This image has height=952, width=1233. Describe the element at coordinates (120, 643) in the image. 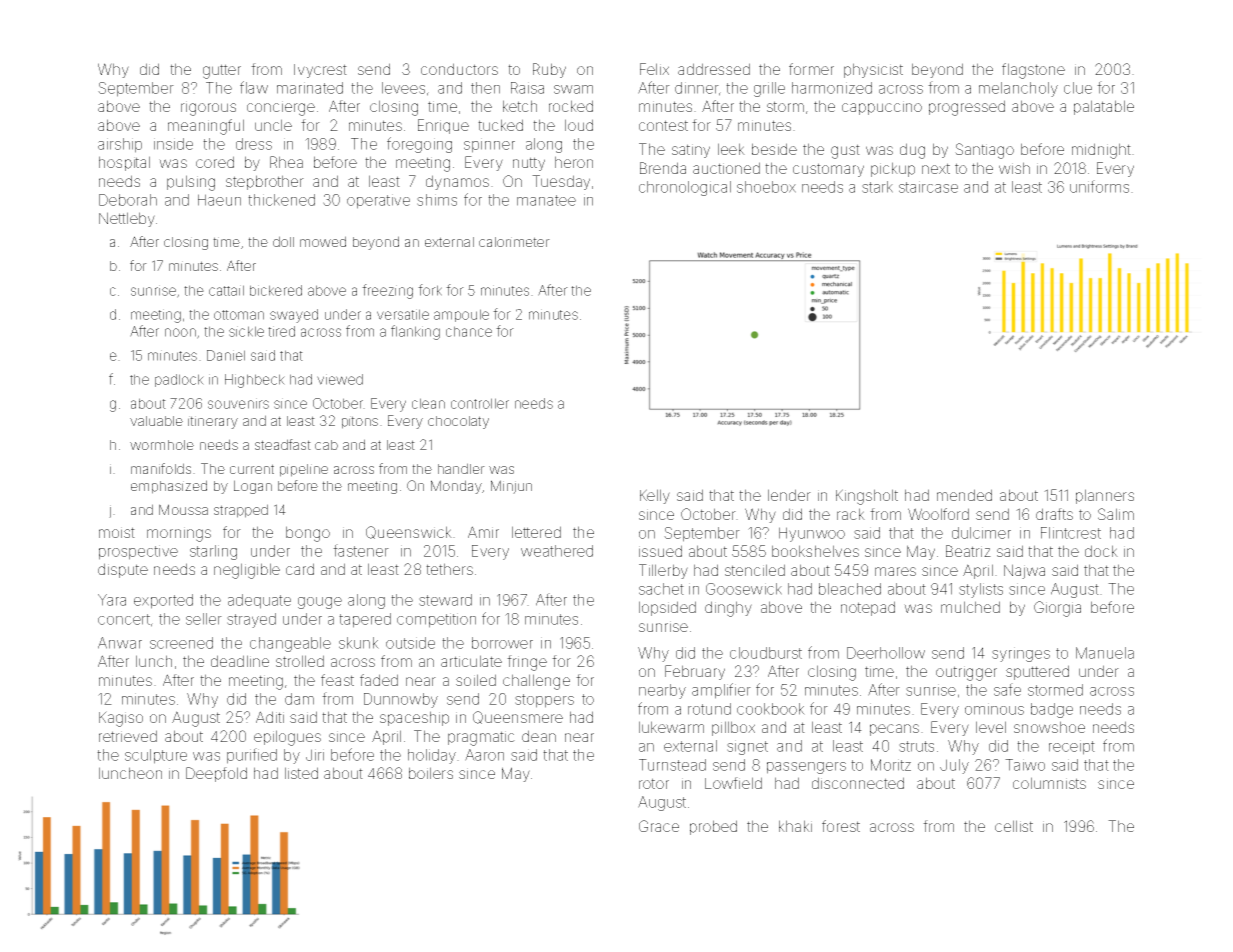

I see `Anwar` at that location.
